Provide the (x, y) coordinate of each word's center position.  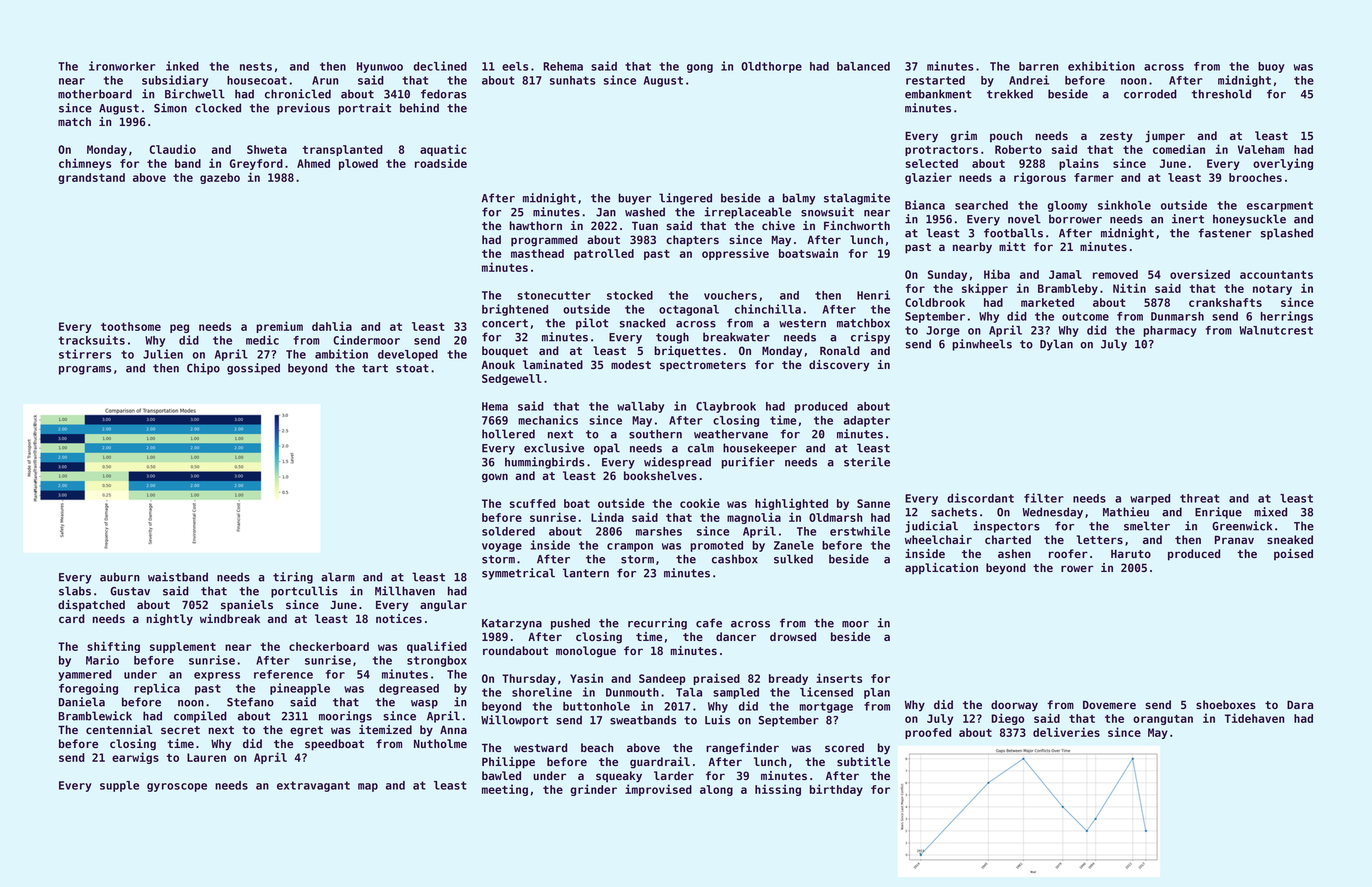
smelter (1147, 526)
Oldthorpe (771, 67)
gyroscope (177, 787)
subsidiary (175, 81)
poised (1293, 555)
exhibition (1101, 66)
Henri (873, 295)
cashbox (735, 559)
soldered (508, 531)
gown (495, 478)
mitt (1012, 246)
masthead (537, 253)
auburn (120, 577)
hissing (778, 790)
